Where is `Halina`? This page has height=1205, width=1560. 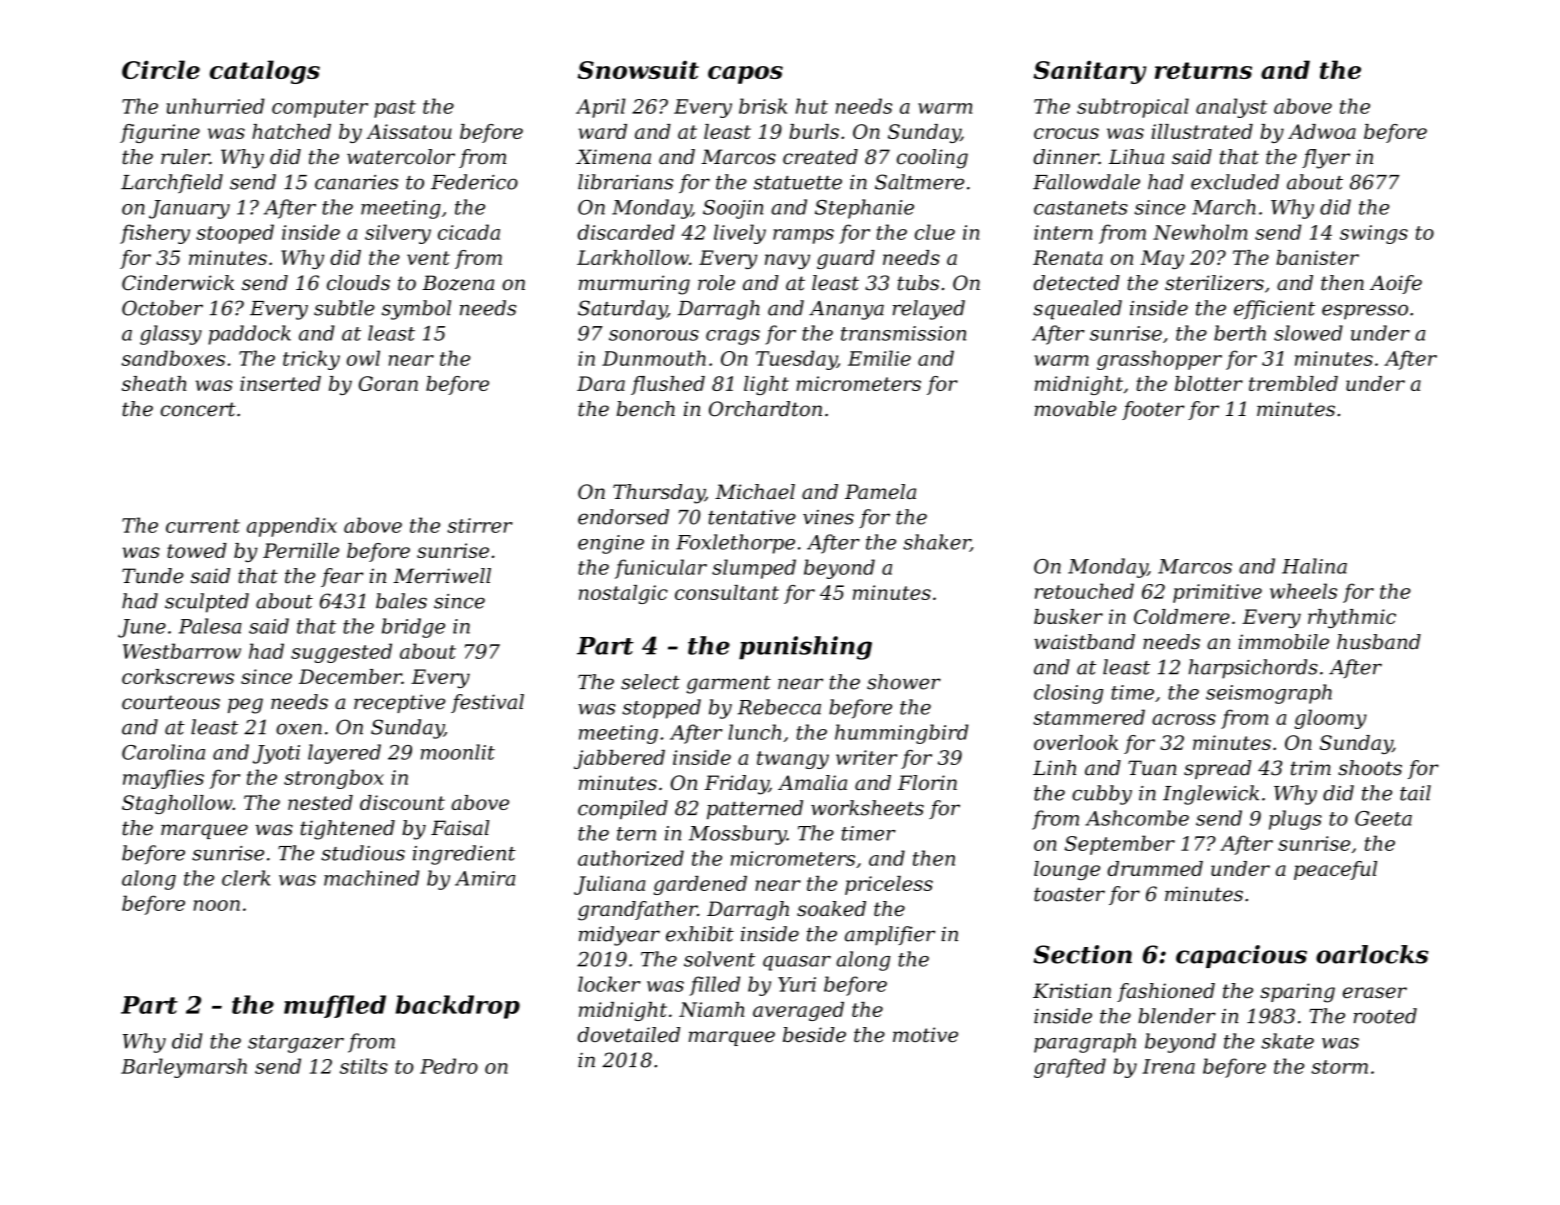
Halina is located at coordinates (1314, 566).
